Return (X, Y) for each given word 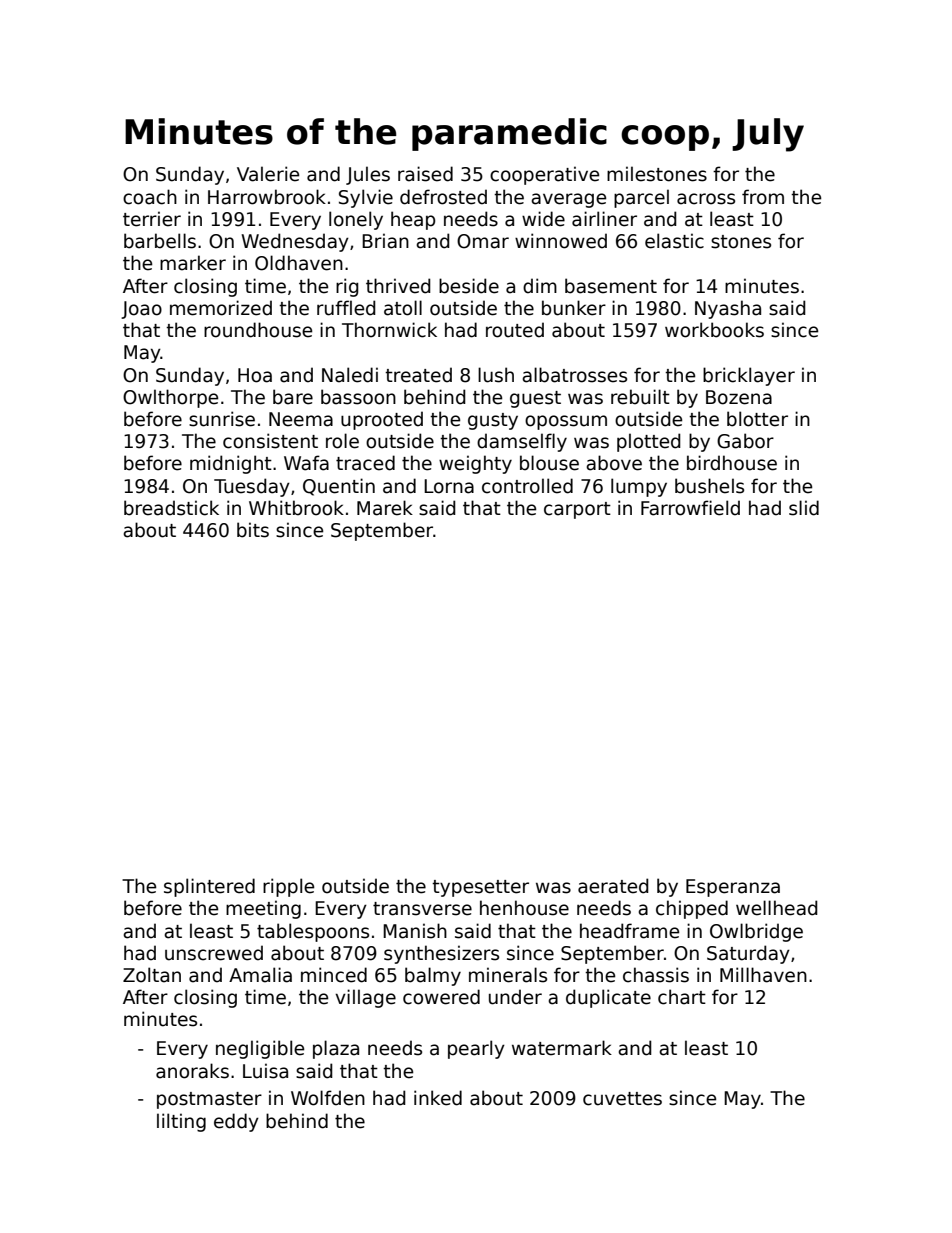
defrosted (443, 197)
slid (804, 508)
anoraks (192, 1071)
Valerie (268, 174)
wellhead (777, 908)
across (706, 199)
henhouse (524, 908)
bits (253, 530)
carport (577, 510)
